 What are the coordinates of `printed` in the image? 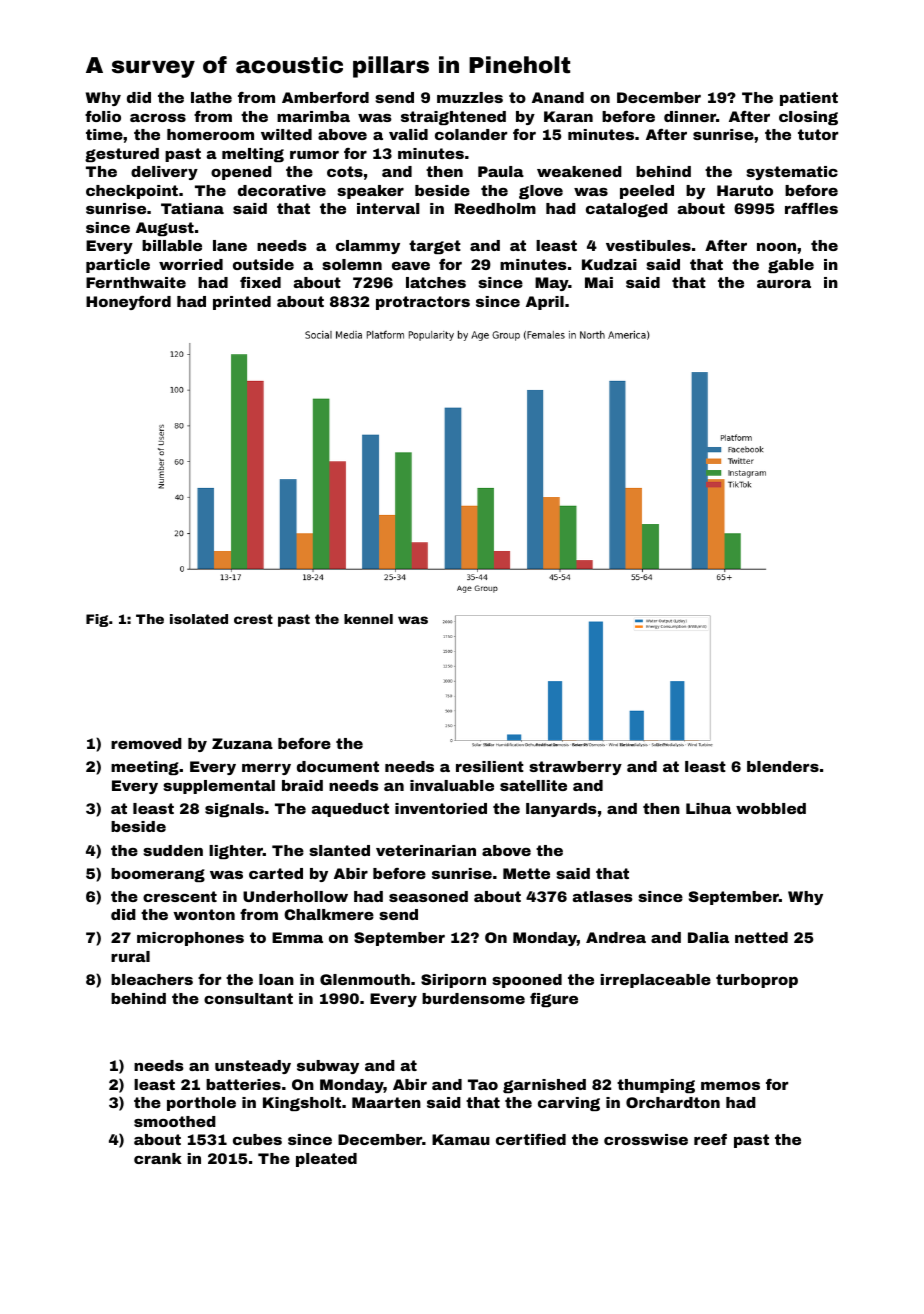 It's located at (242, 303).
